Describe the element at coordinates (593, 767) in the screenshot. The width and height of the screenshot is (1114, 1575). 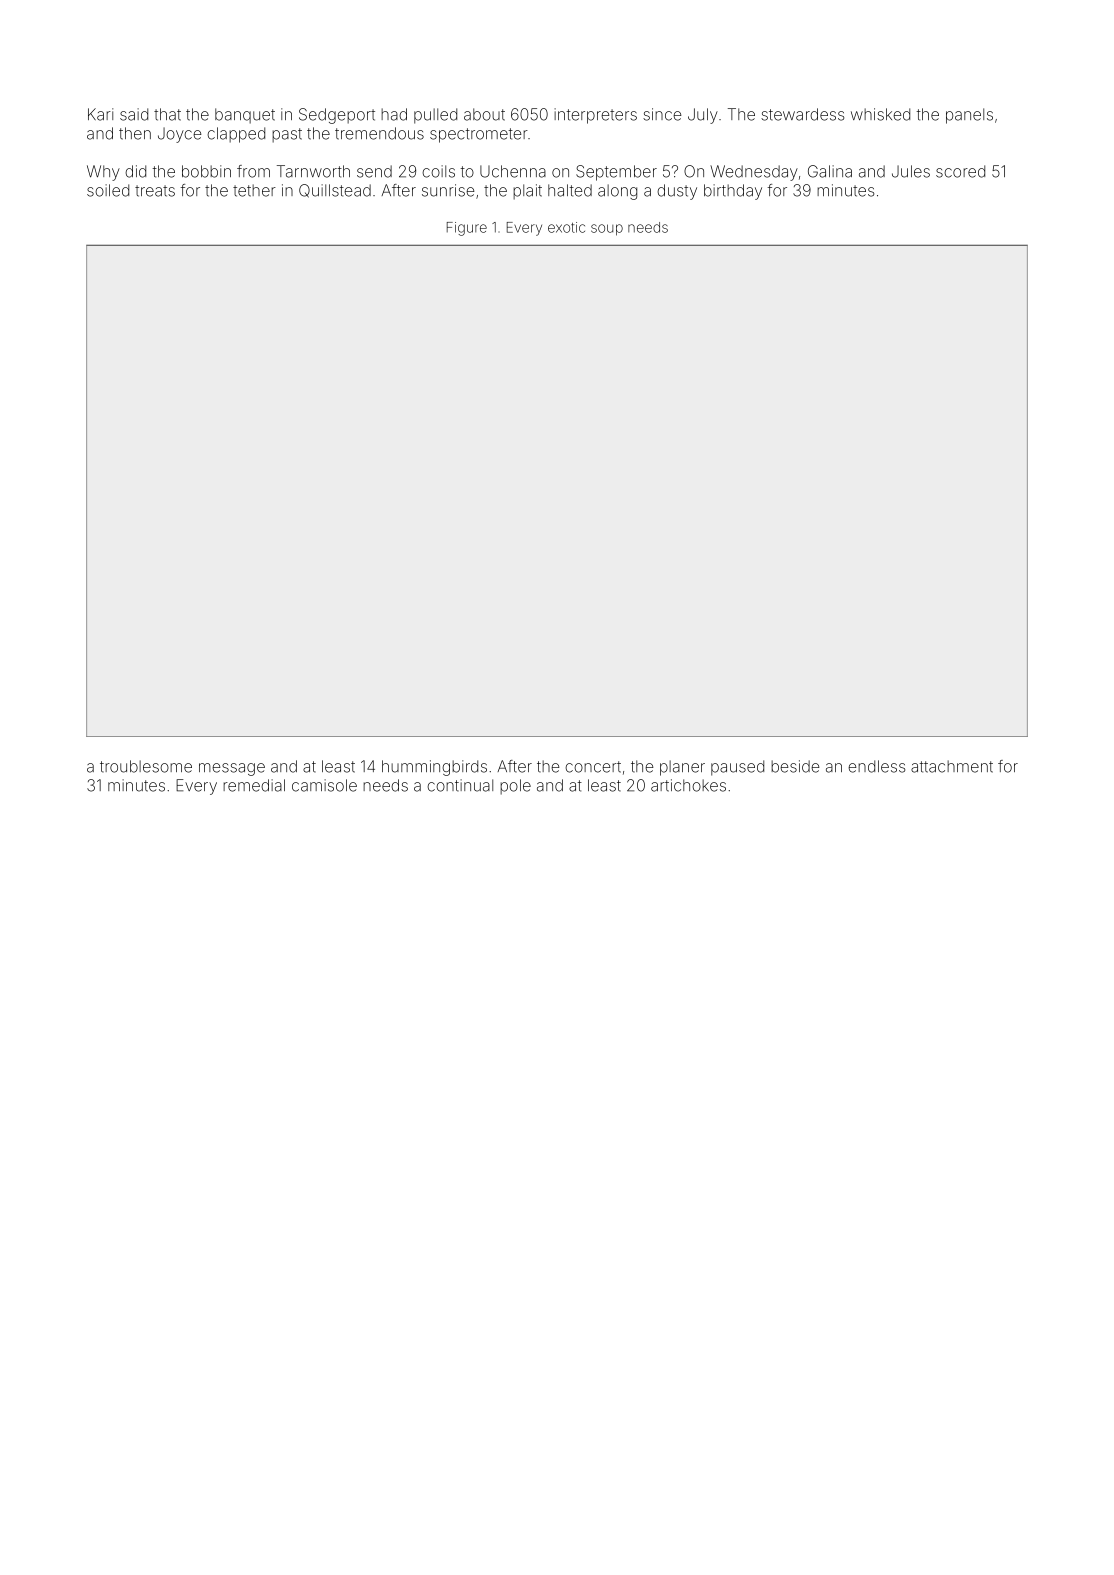
I see `concert` at that location.
